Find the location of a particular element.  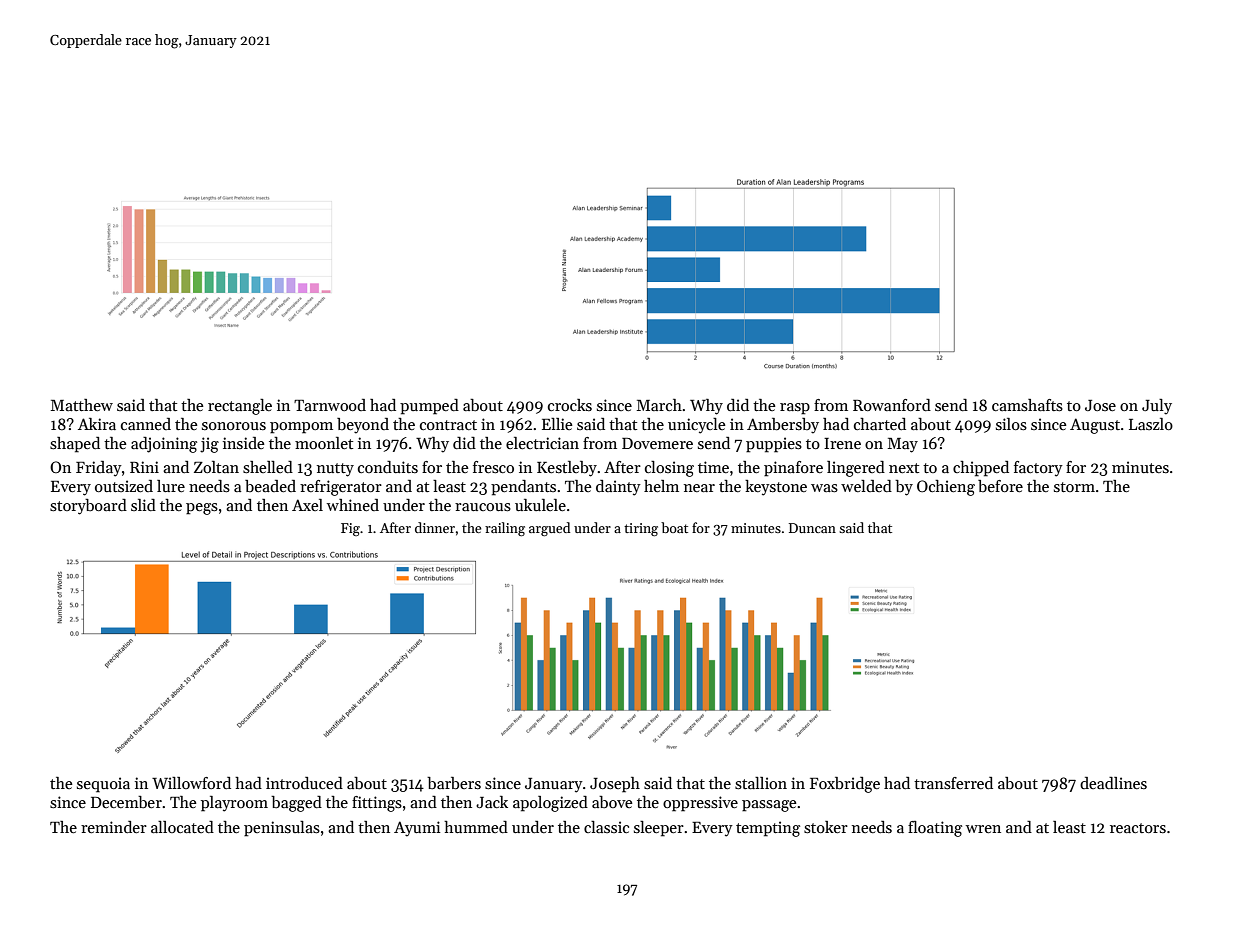

peninsulas is located at coordinates (282, 829).
